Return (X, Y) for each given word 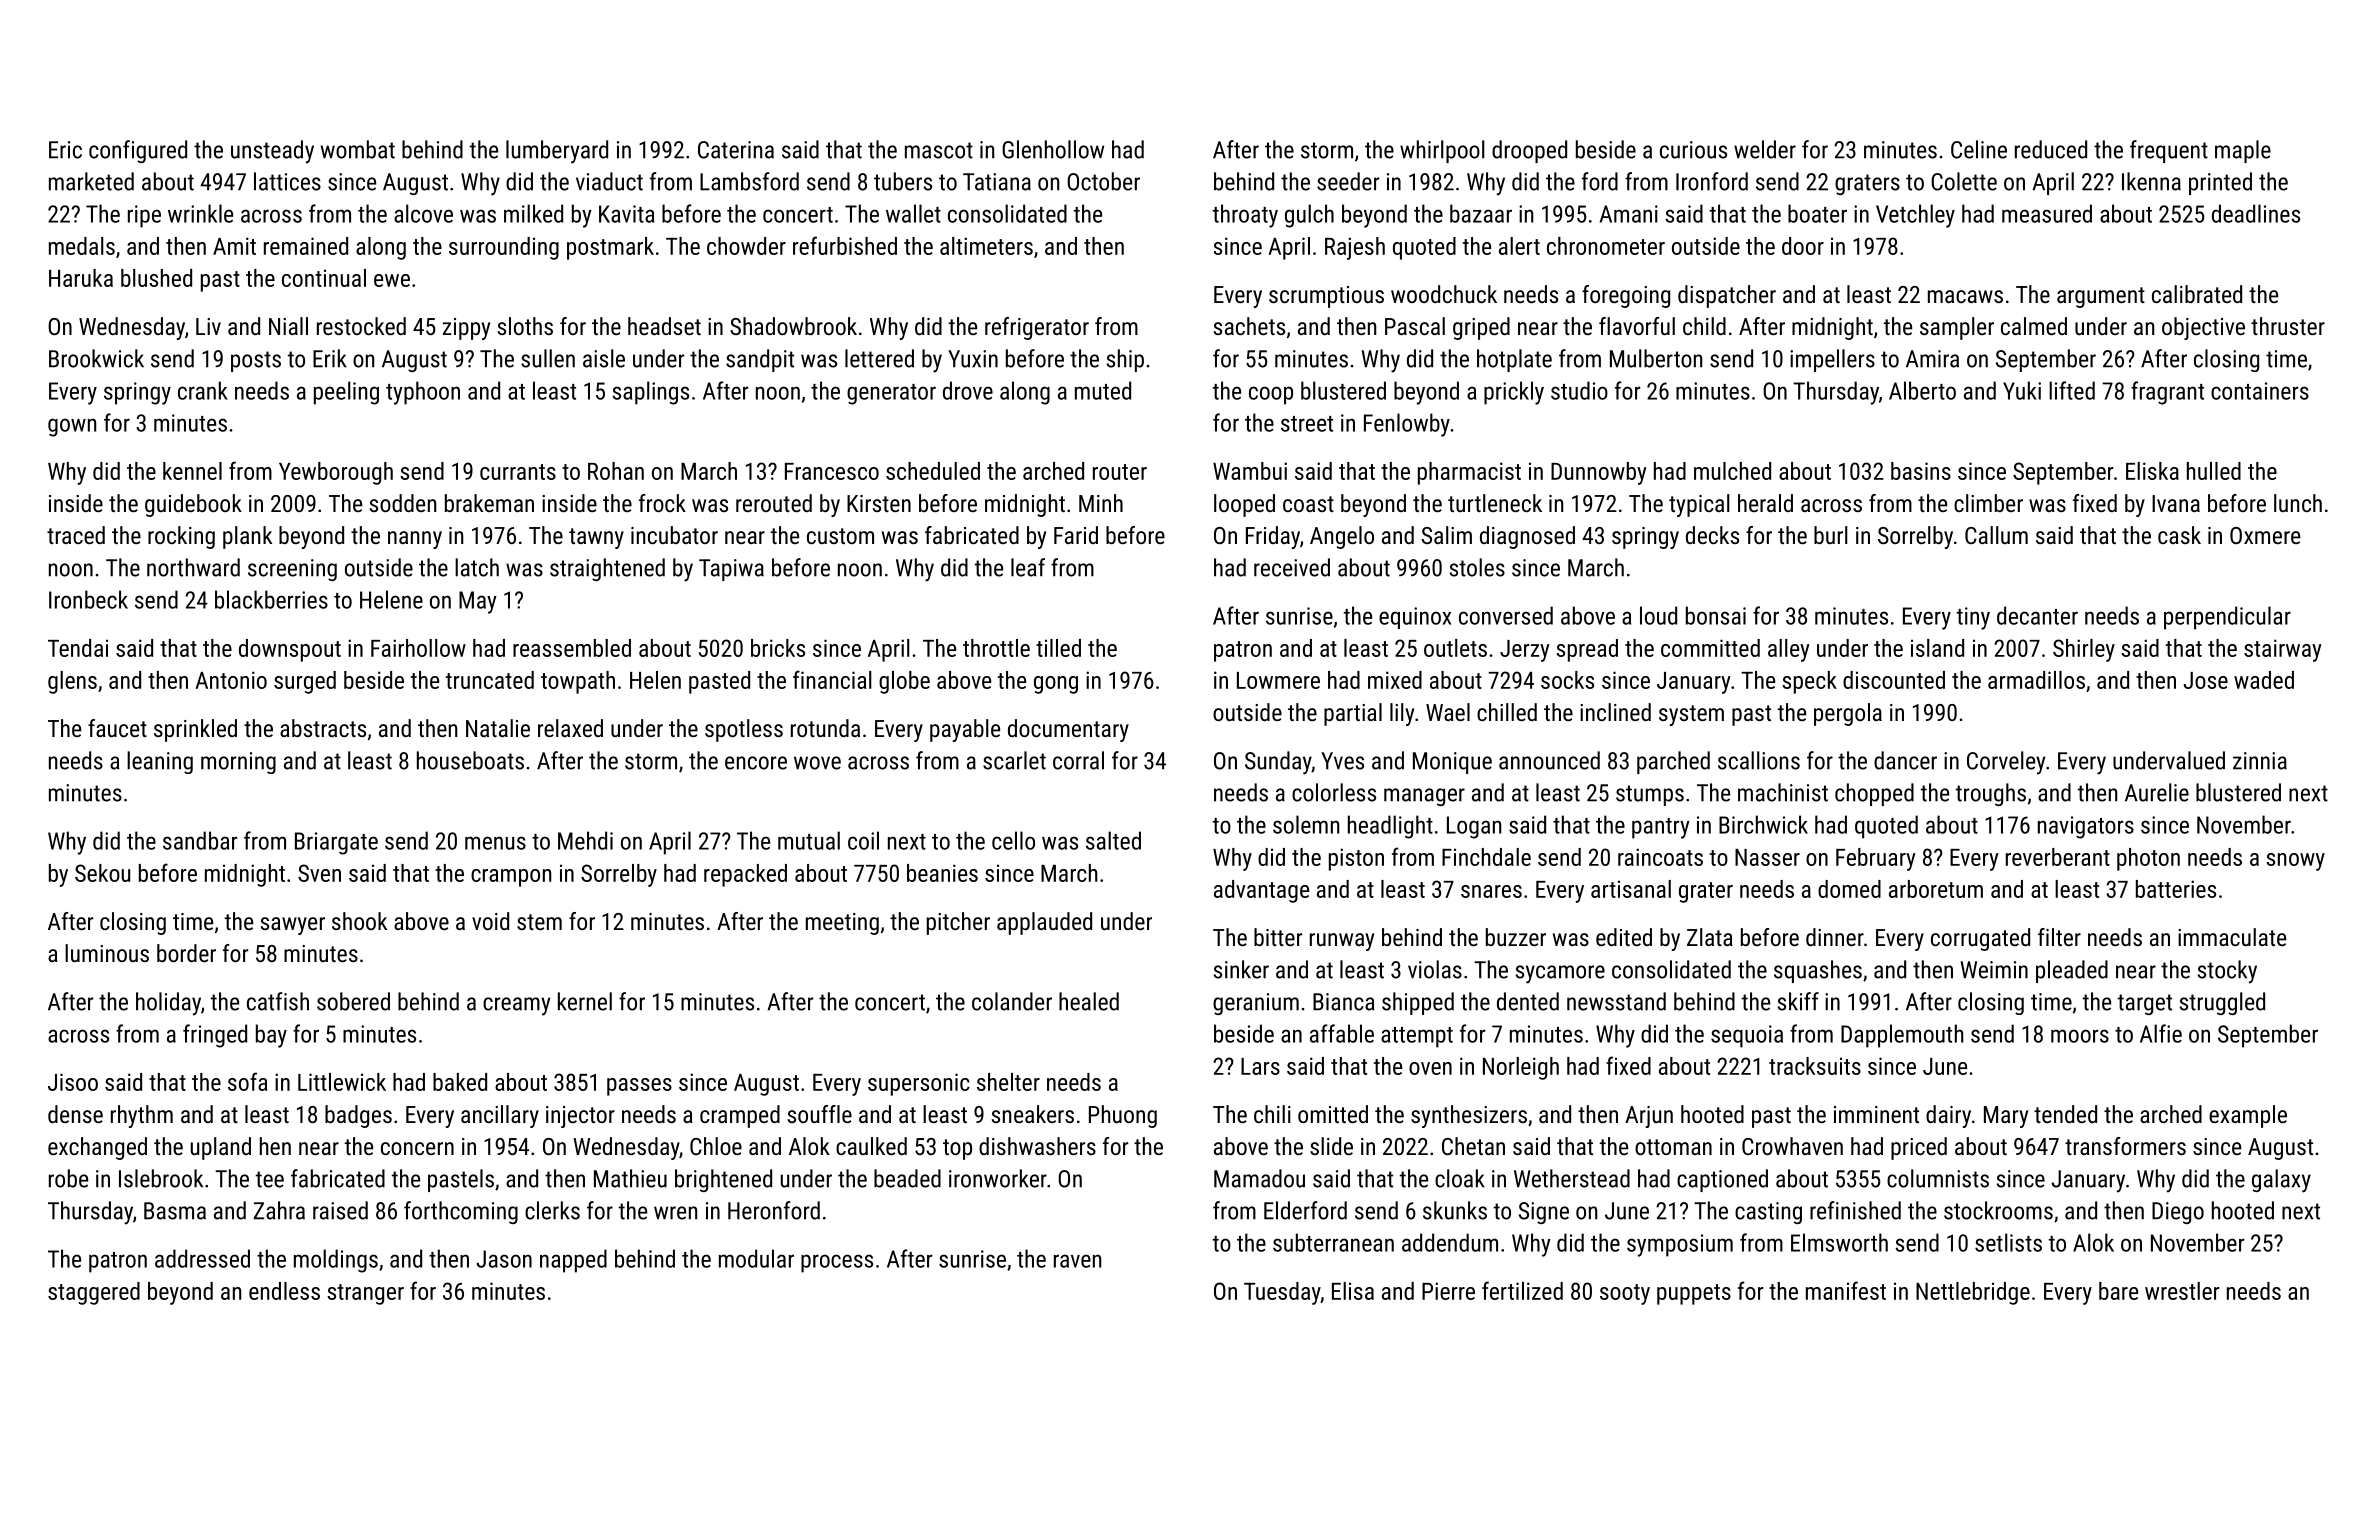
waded (2264, 680)
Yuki (2022, 390)
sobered (353, 1001)
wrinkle (200, 213)
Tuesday (1282, 1293)
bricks (778, 648)
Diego (2178, 1213)
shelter (1008, 1082)
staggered (94, 1293)
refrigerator (1037, 328)
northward (193, 567)
